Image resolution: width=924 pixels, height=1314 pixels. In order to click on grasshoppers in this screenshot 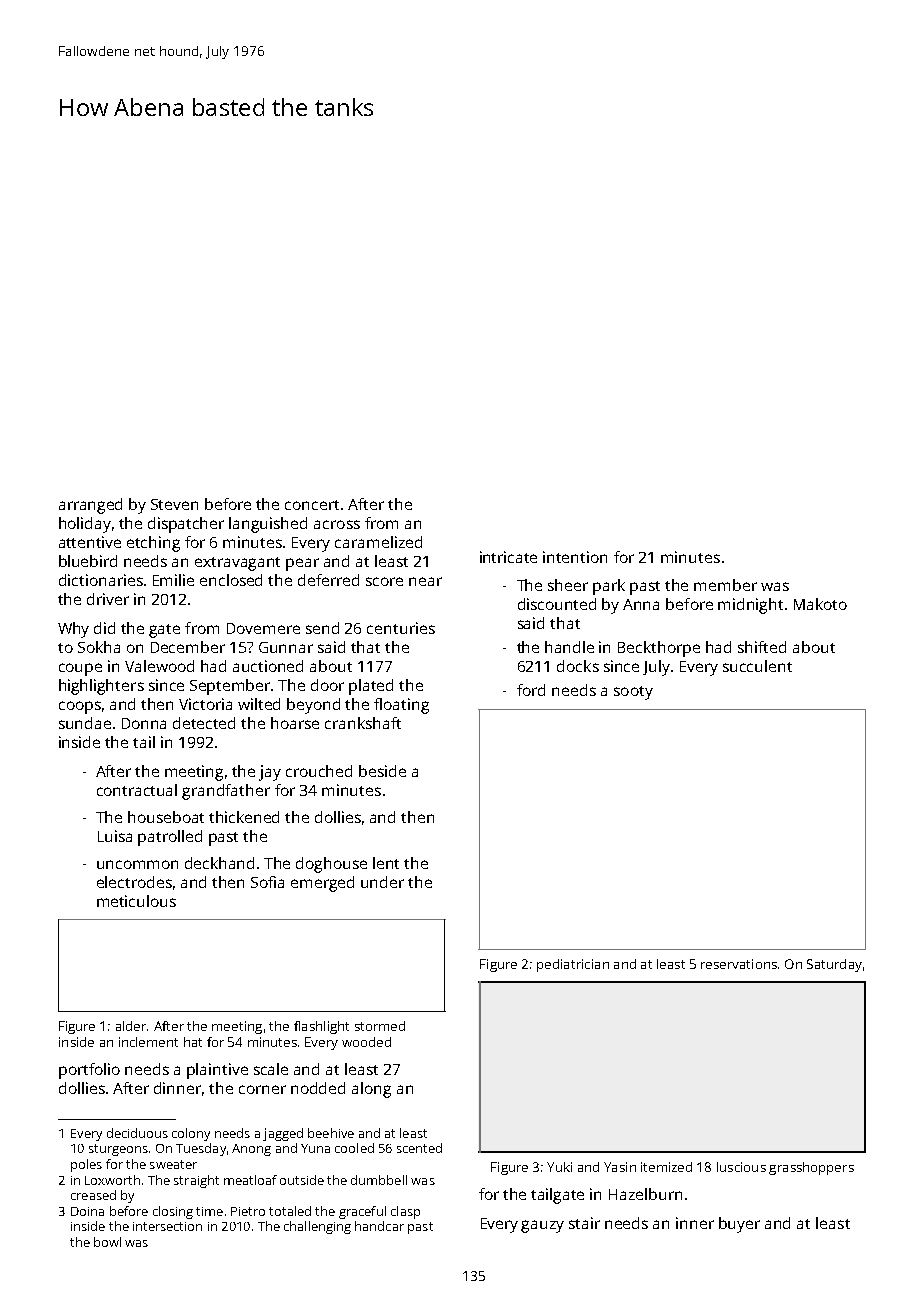, I will do `click(811, 1168)`.
